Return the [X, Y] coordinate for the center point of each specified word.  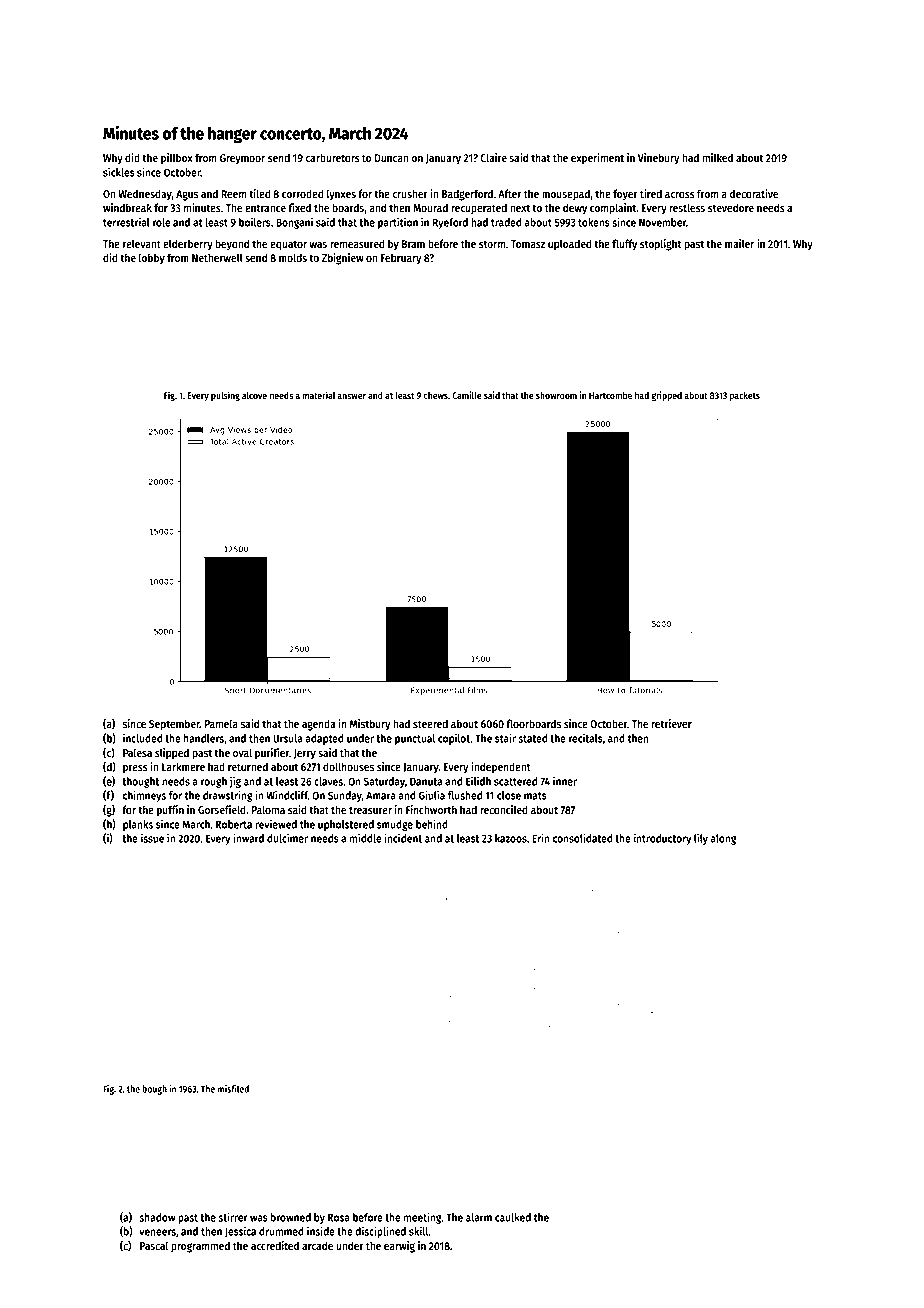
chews [436, 395]
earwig [399, 1247]
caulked [513, 1217]
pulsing [225, 396]
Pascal [154, 1245]
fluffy [624, 245]
